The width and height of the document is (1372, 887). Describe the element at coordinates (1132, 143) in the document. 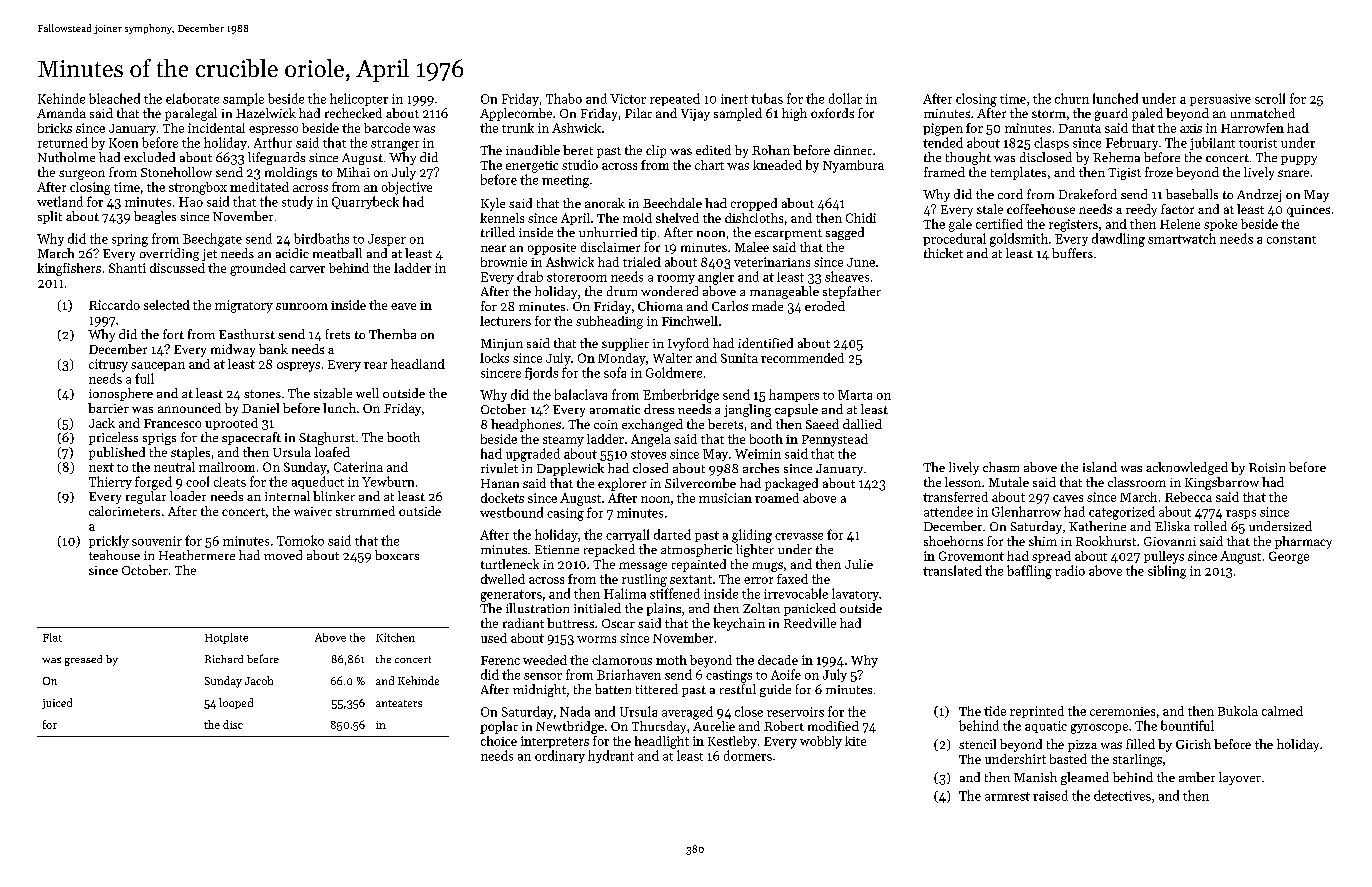

I see `February` at that location.
